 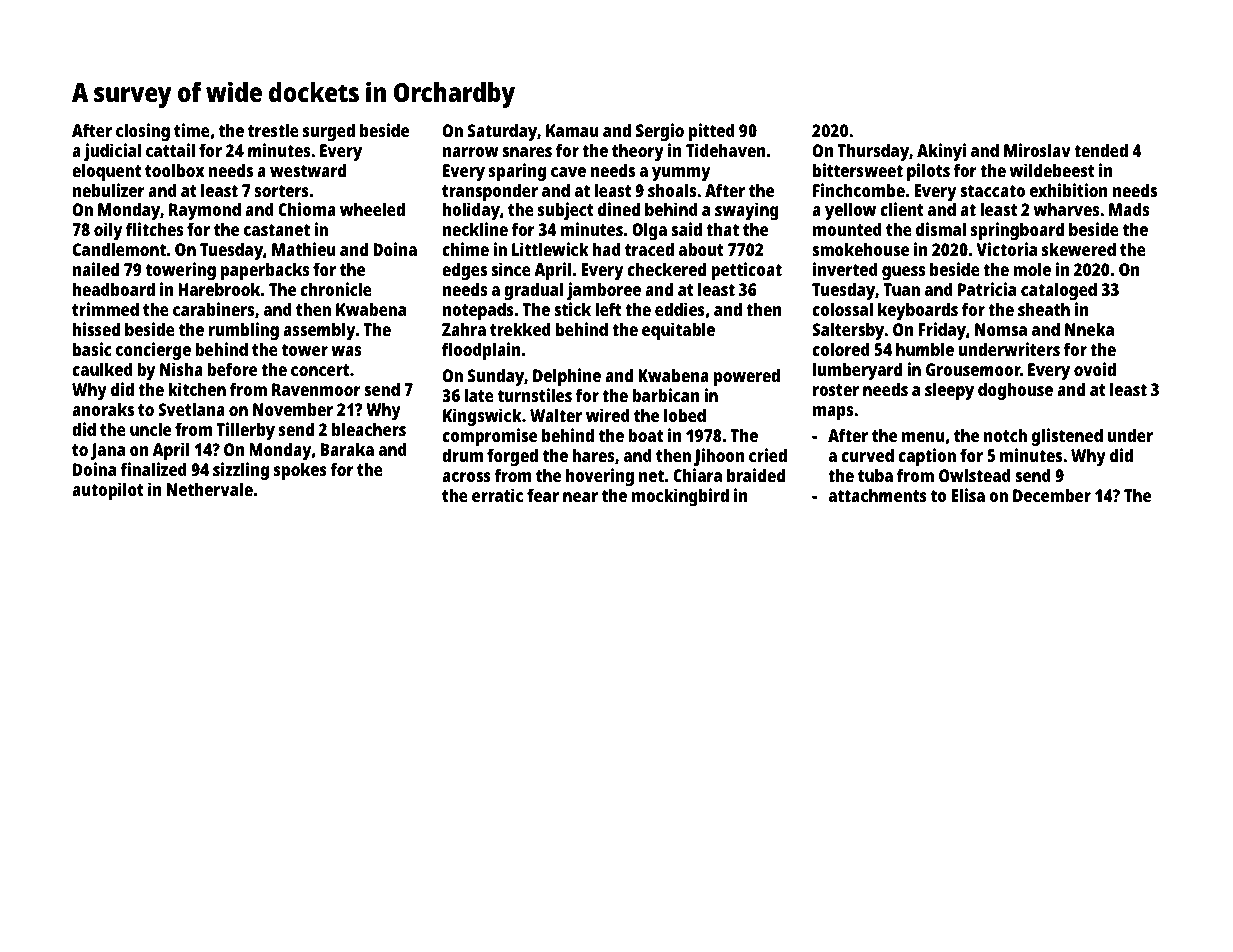 I want to click on holiday, so click(x=471, y=211).
